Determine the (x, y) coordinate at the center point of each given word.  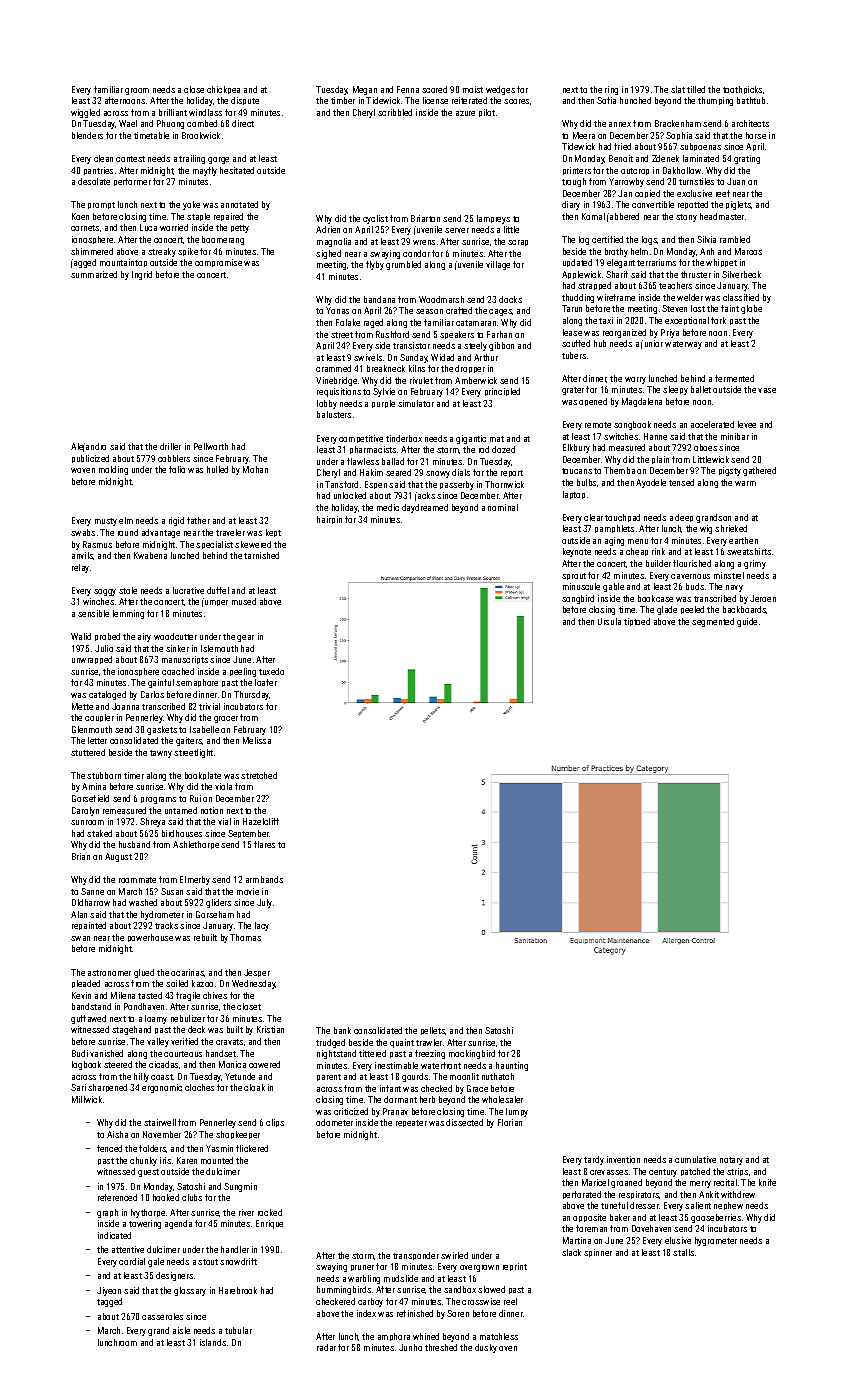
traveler (230, 532)
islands (213, 1342)
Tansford (341, 484)
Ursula (609, 621)
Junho (410, 1347)
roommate (137, 880)
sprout (574, 576)
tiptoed (637, 622)
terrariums (656, 262)
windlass (205, 112)
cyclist (375, 219)
